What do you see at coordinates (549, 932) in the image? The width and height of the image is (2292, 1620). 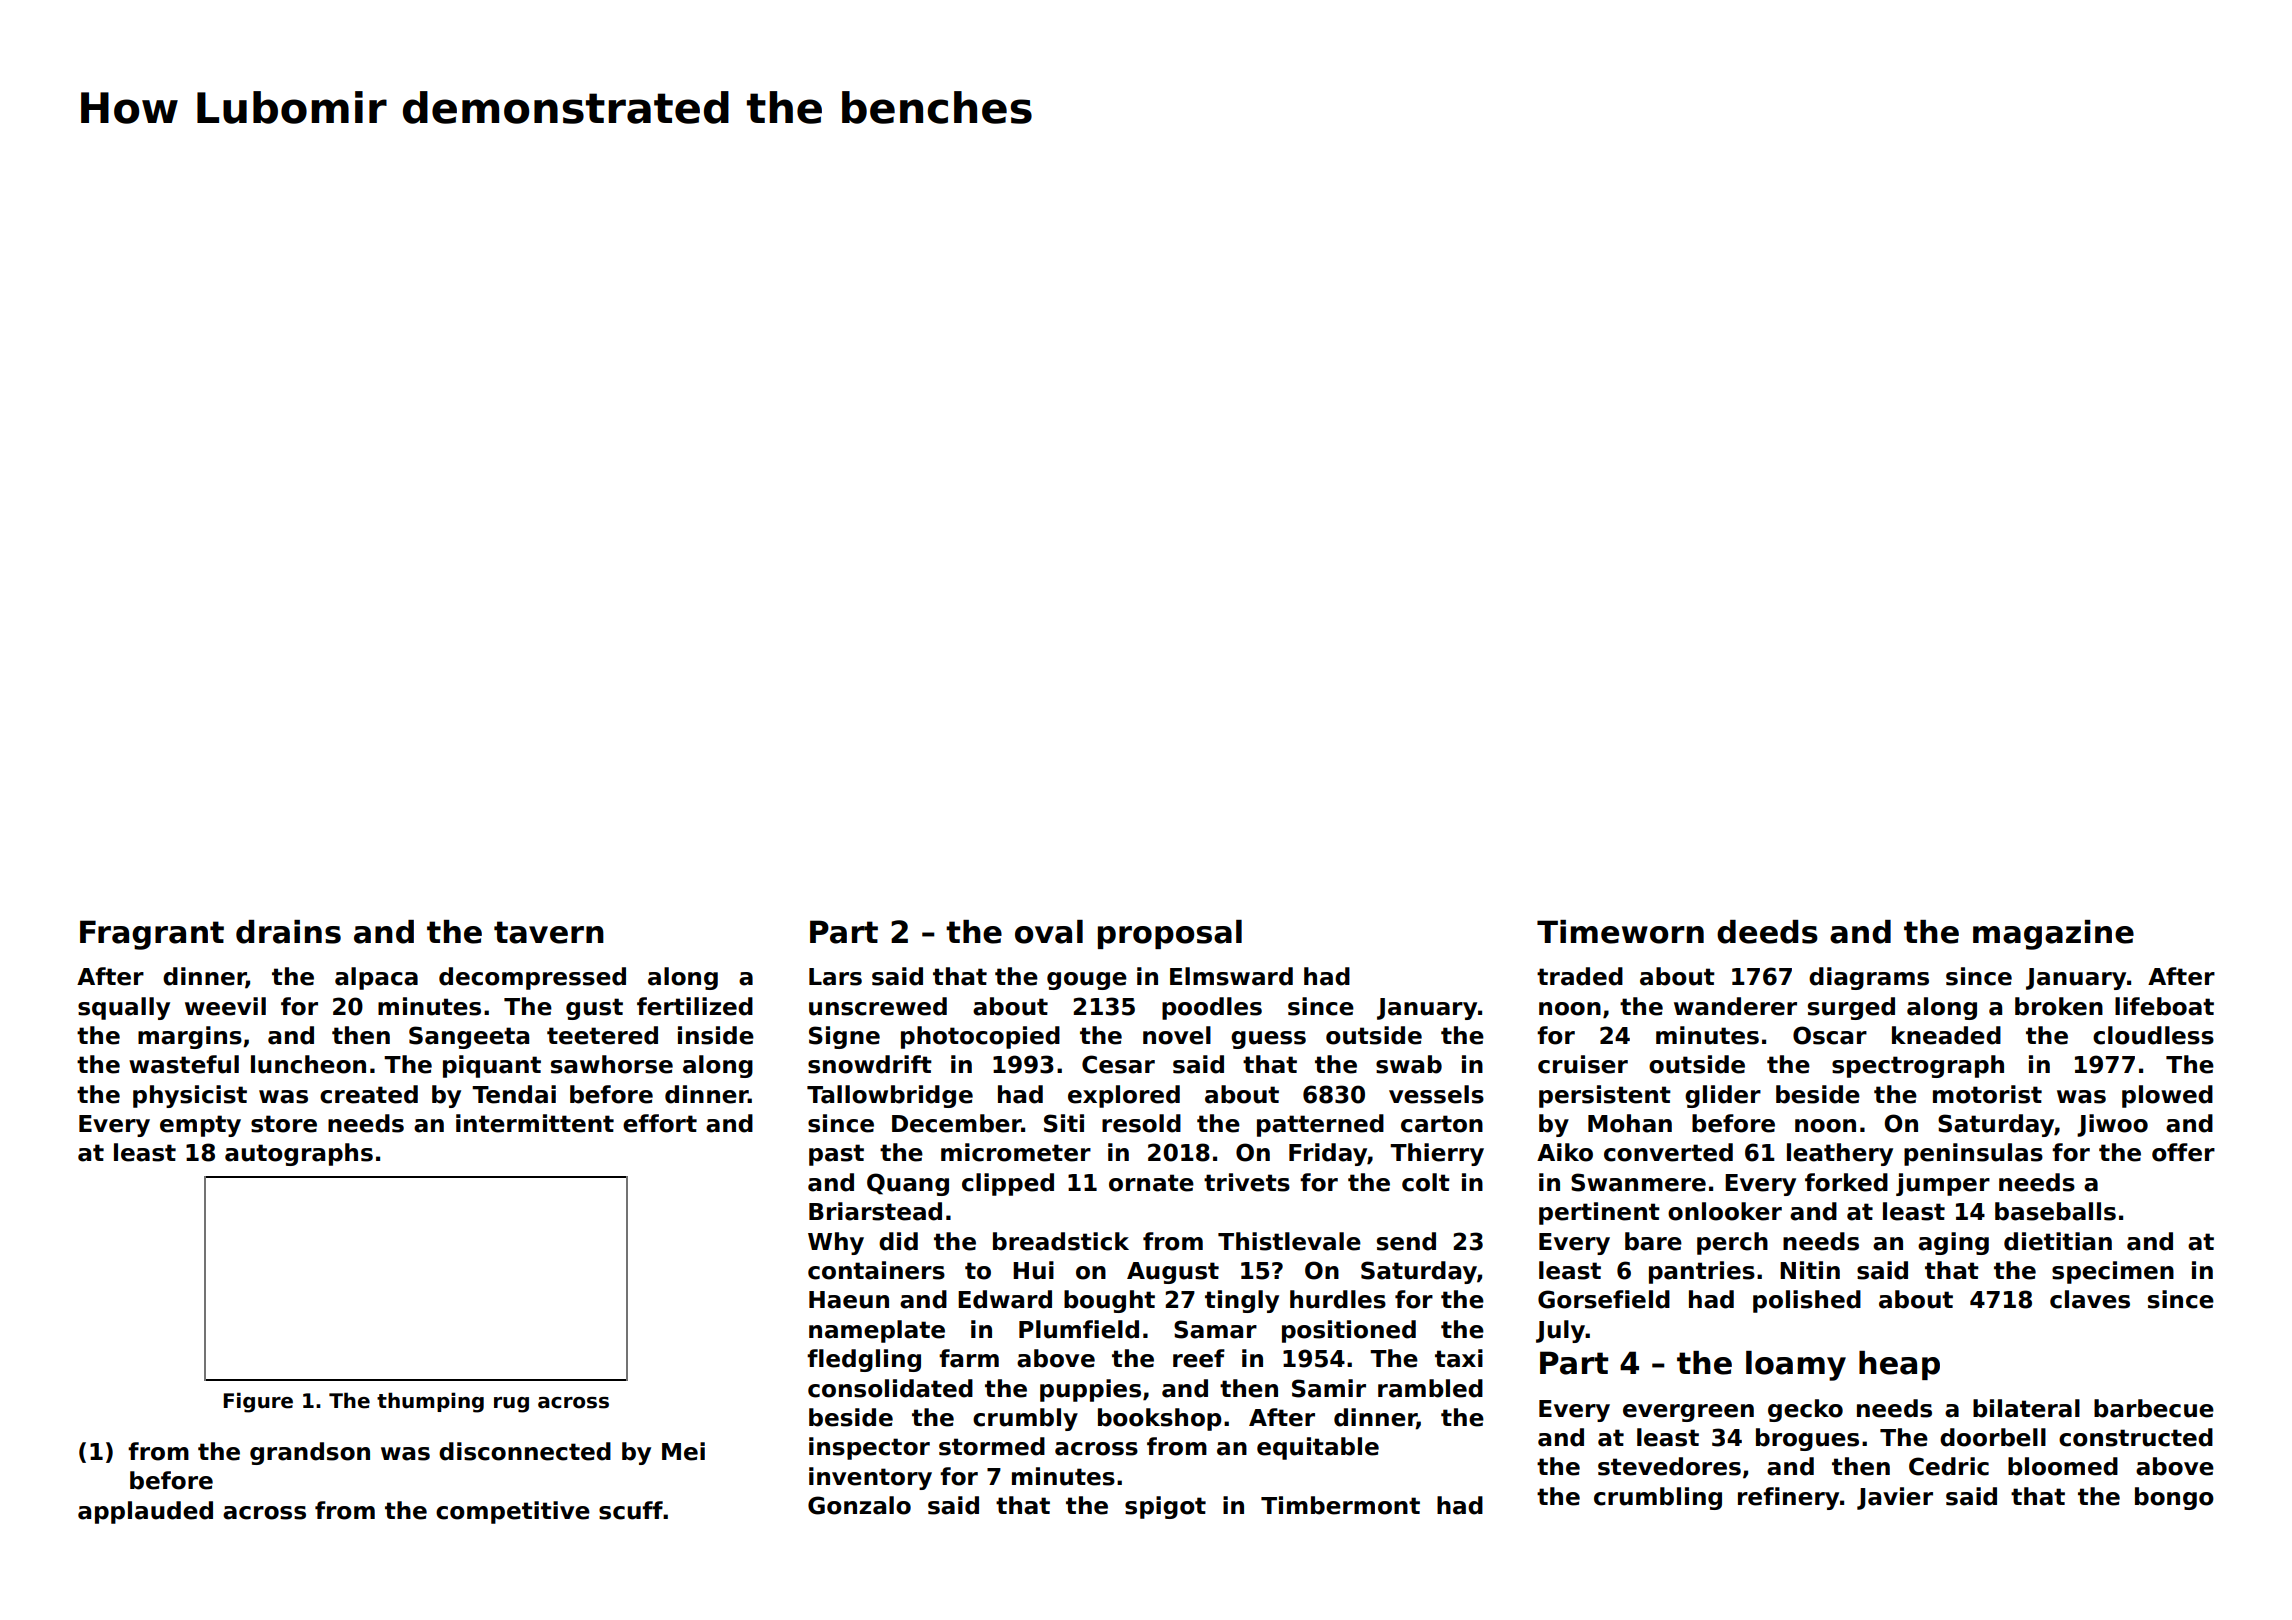 I see `tavern` at bounding box center [549, 932].
